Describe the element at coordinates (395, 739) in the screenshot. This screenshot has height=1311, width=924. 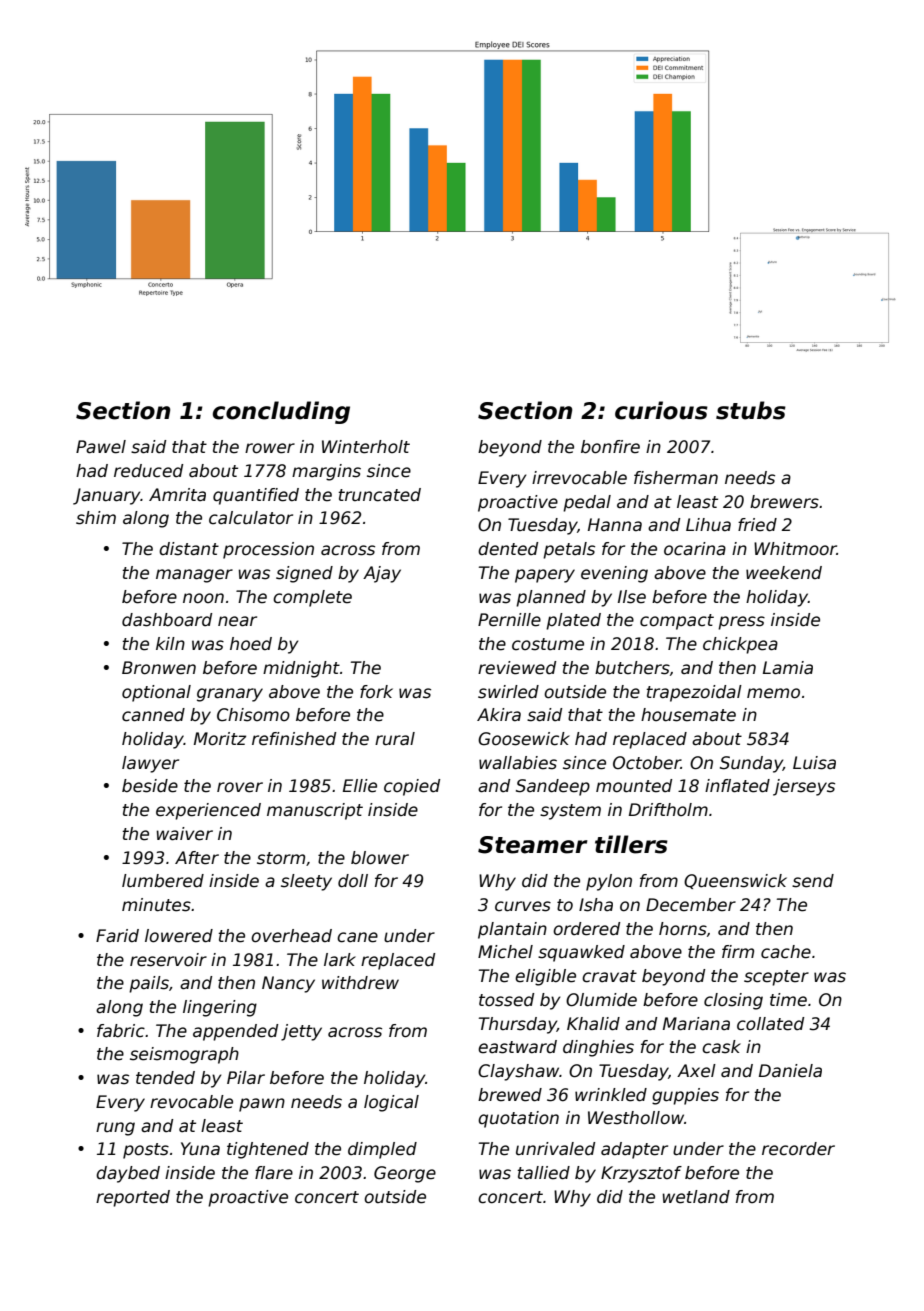
I see `rural` at that location.
